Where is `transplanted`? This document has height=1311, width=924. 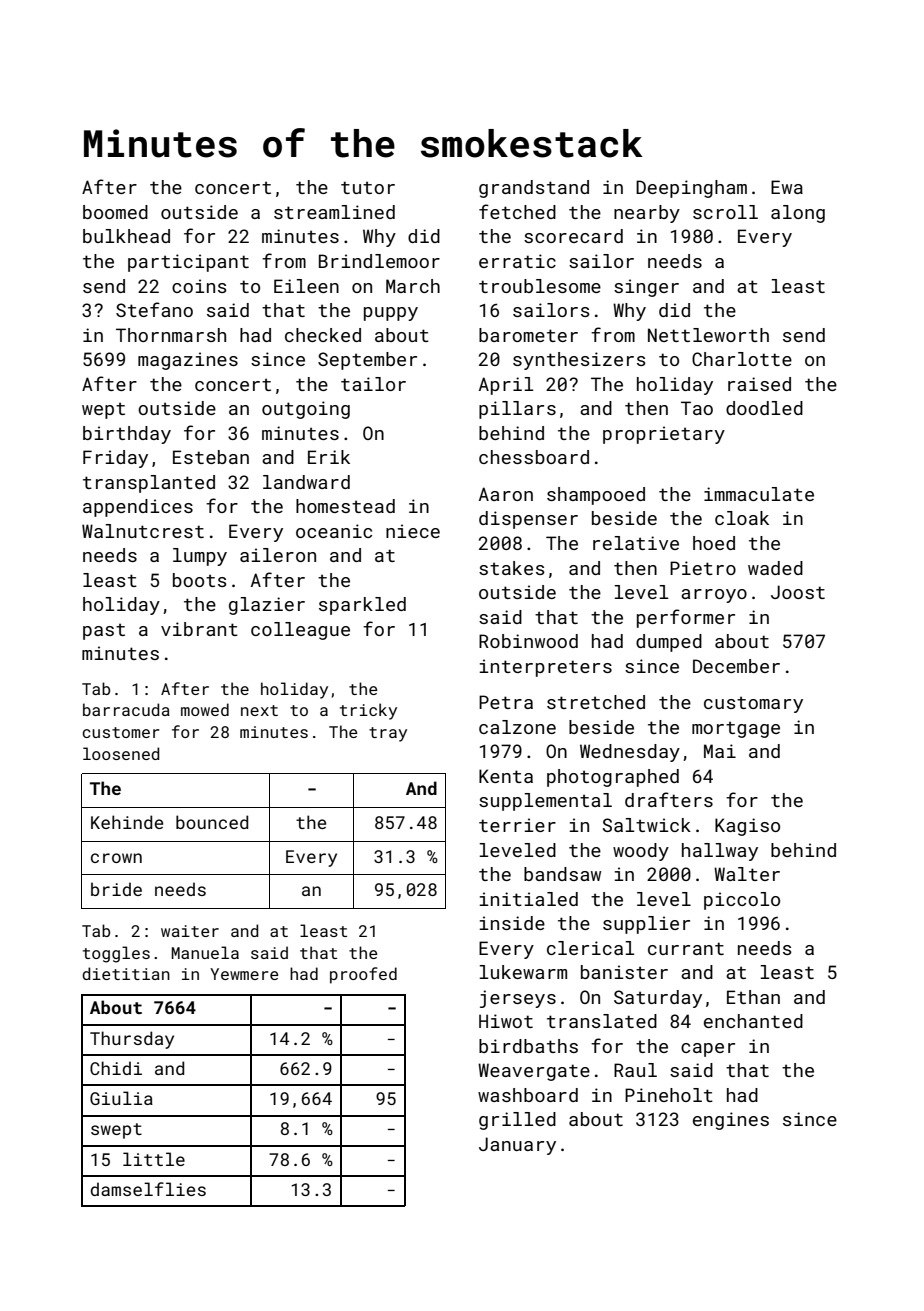
transplanted is located at coordinates (149, 484).
